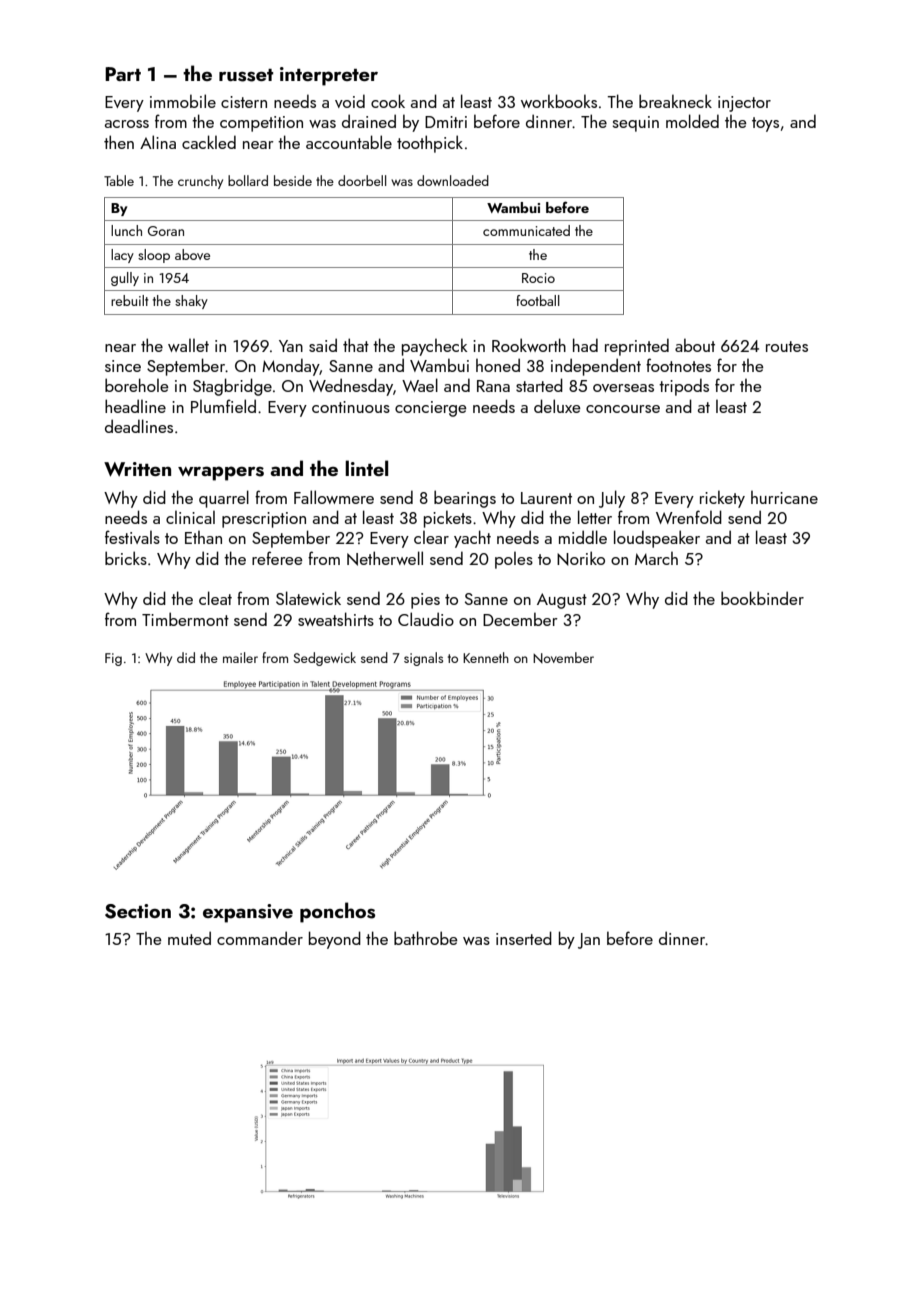 The width and height of the image is (924, 1308). What do you see at coordinates (557, 406) in the image?
I see `deluxe` at bounding box center [557, 406].
